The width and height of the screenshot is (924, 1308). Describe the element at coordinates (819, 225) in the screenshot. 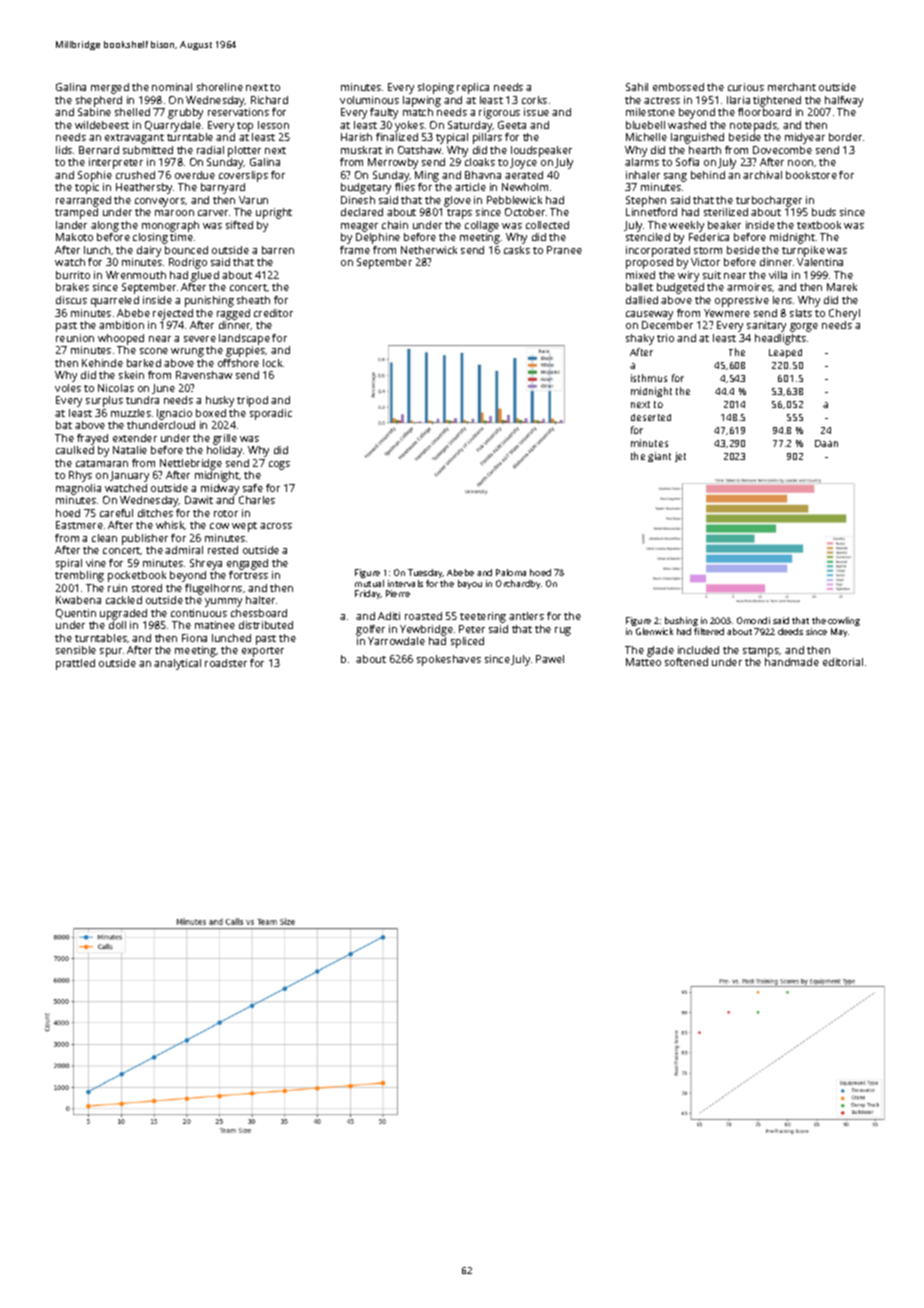

I see `textbook` at that location.
